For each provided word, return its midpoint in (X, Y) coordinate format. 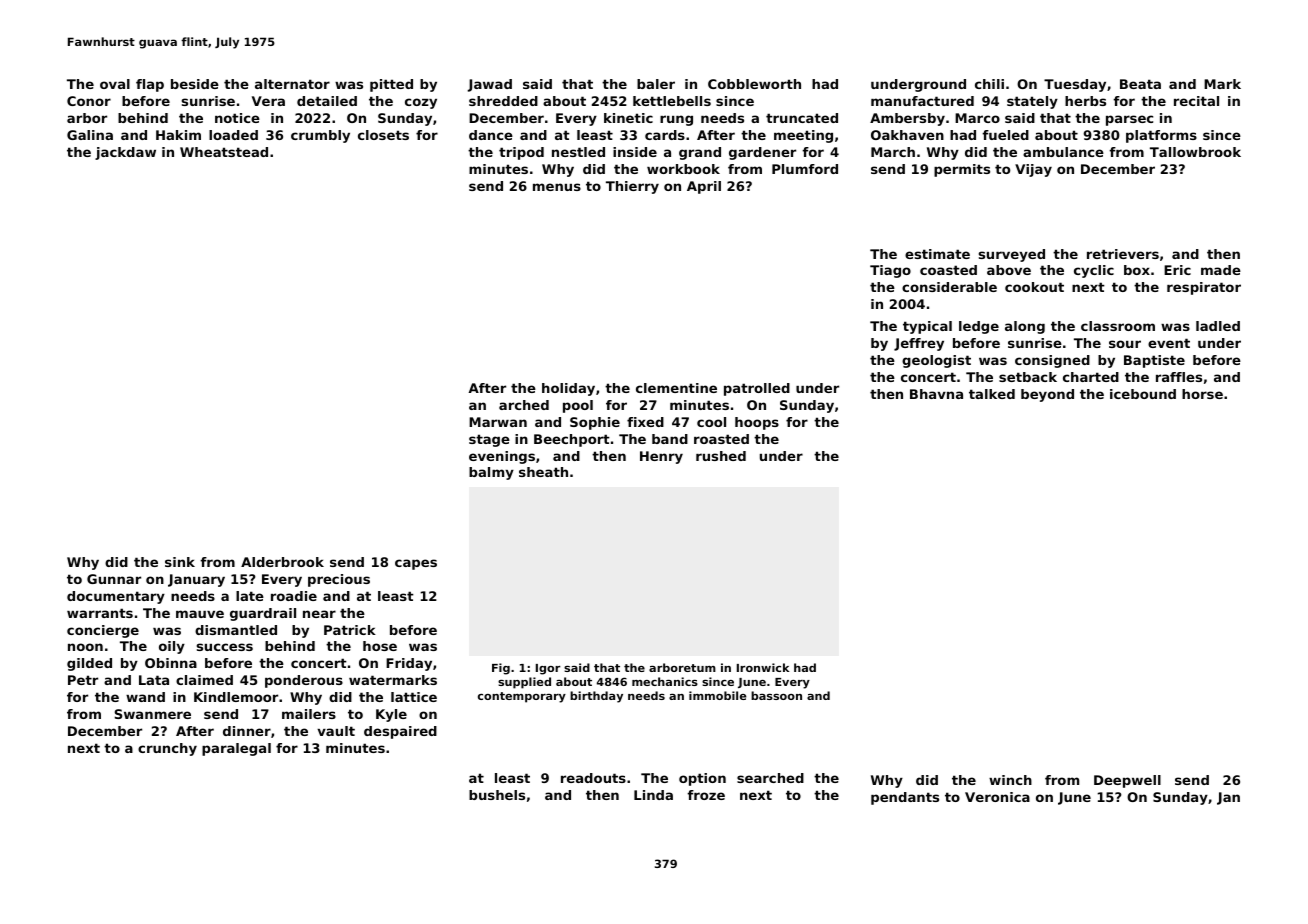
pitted (391, 85)
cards (665, 135)
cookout (1034, 287)
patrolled (757, 389)
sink (180, 562)
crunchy (167, 749)
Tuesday (1075, 85)
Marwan (498, 422)
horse (1202, 394)
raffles (1179, 377)
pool (578, 406)
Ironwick (763, 667)
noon (85, 647)
